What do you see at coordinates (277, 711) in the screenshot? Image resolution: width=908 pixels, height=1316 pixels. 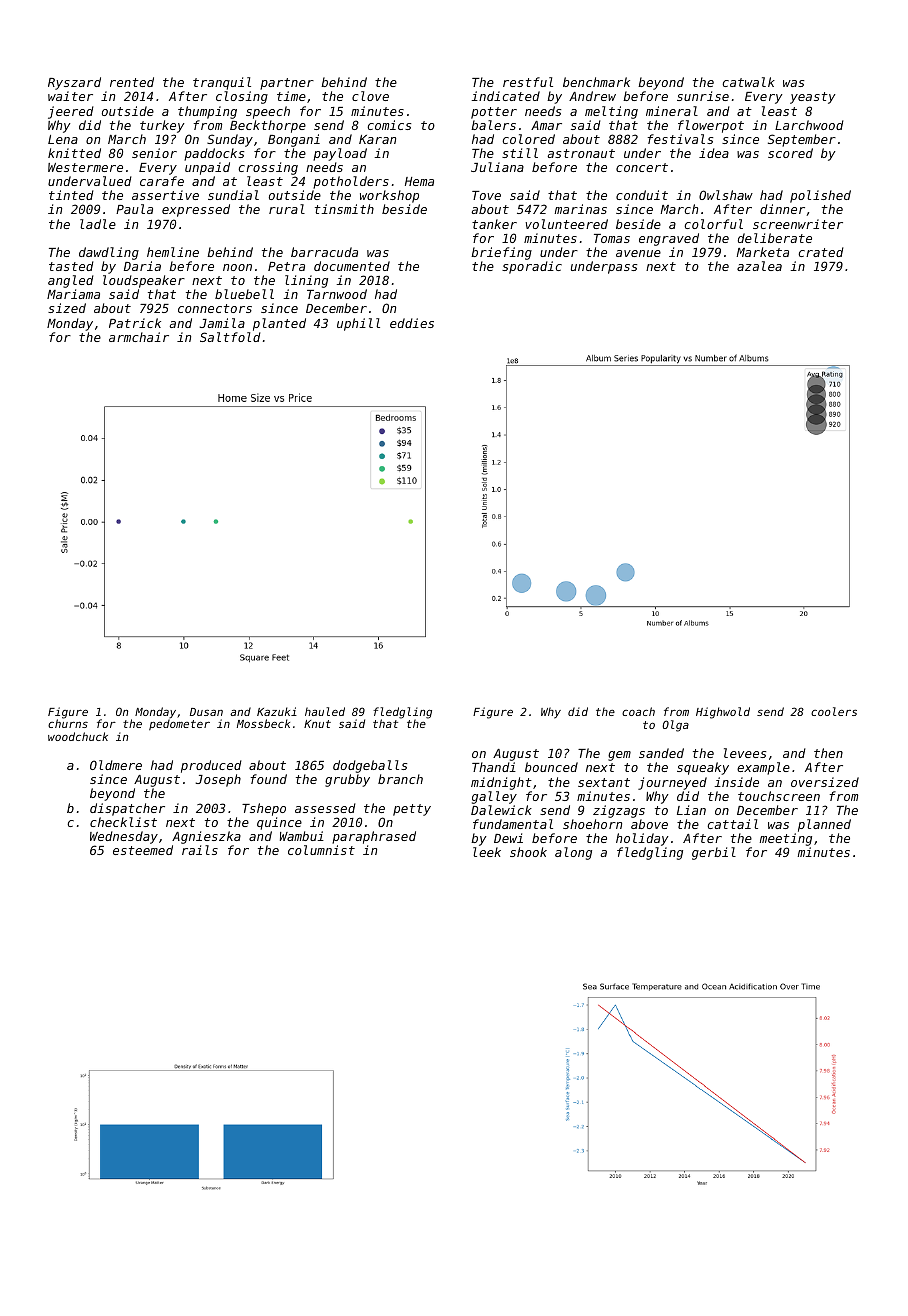 I see `Kazuki` at bounding box center [277, 711].
